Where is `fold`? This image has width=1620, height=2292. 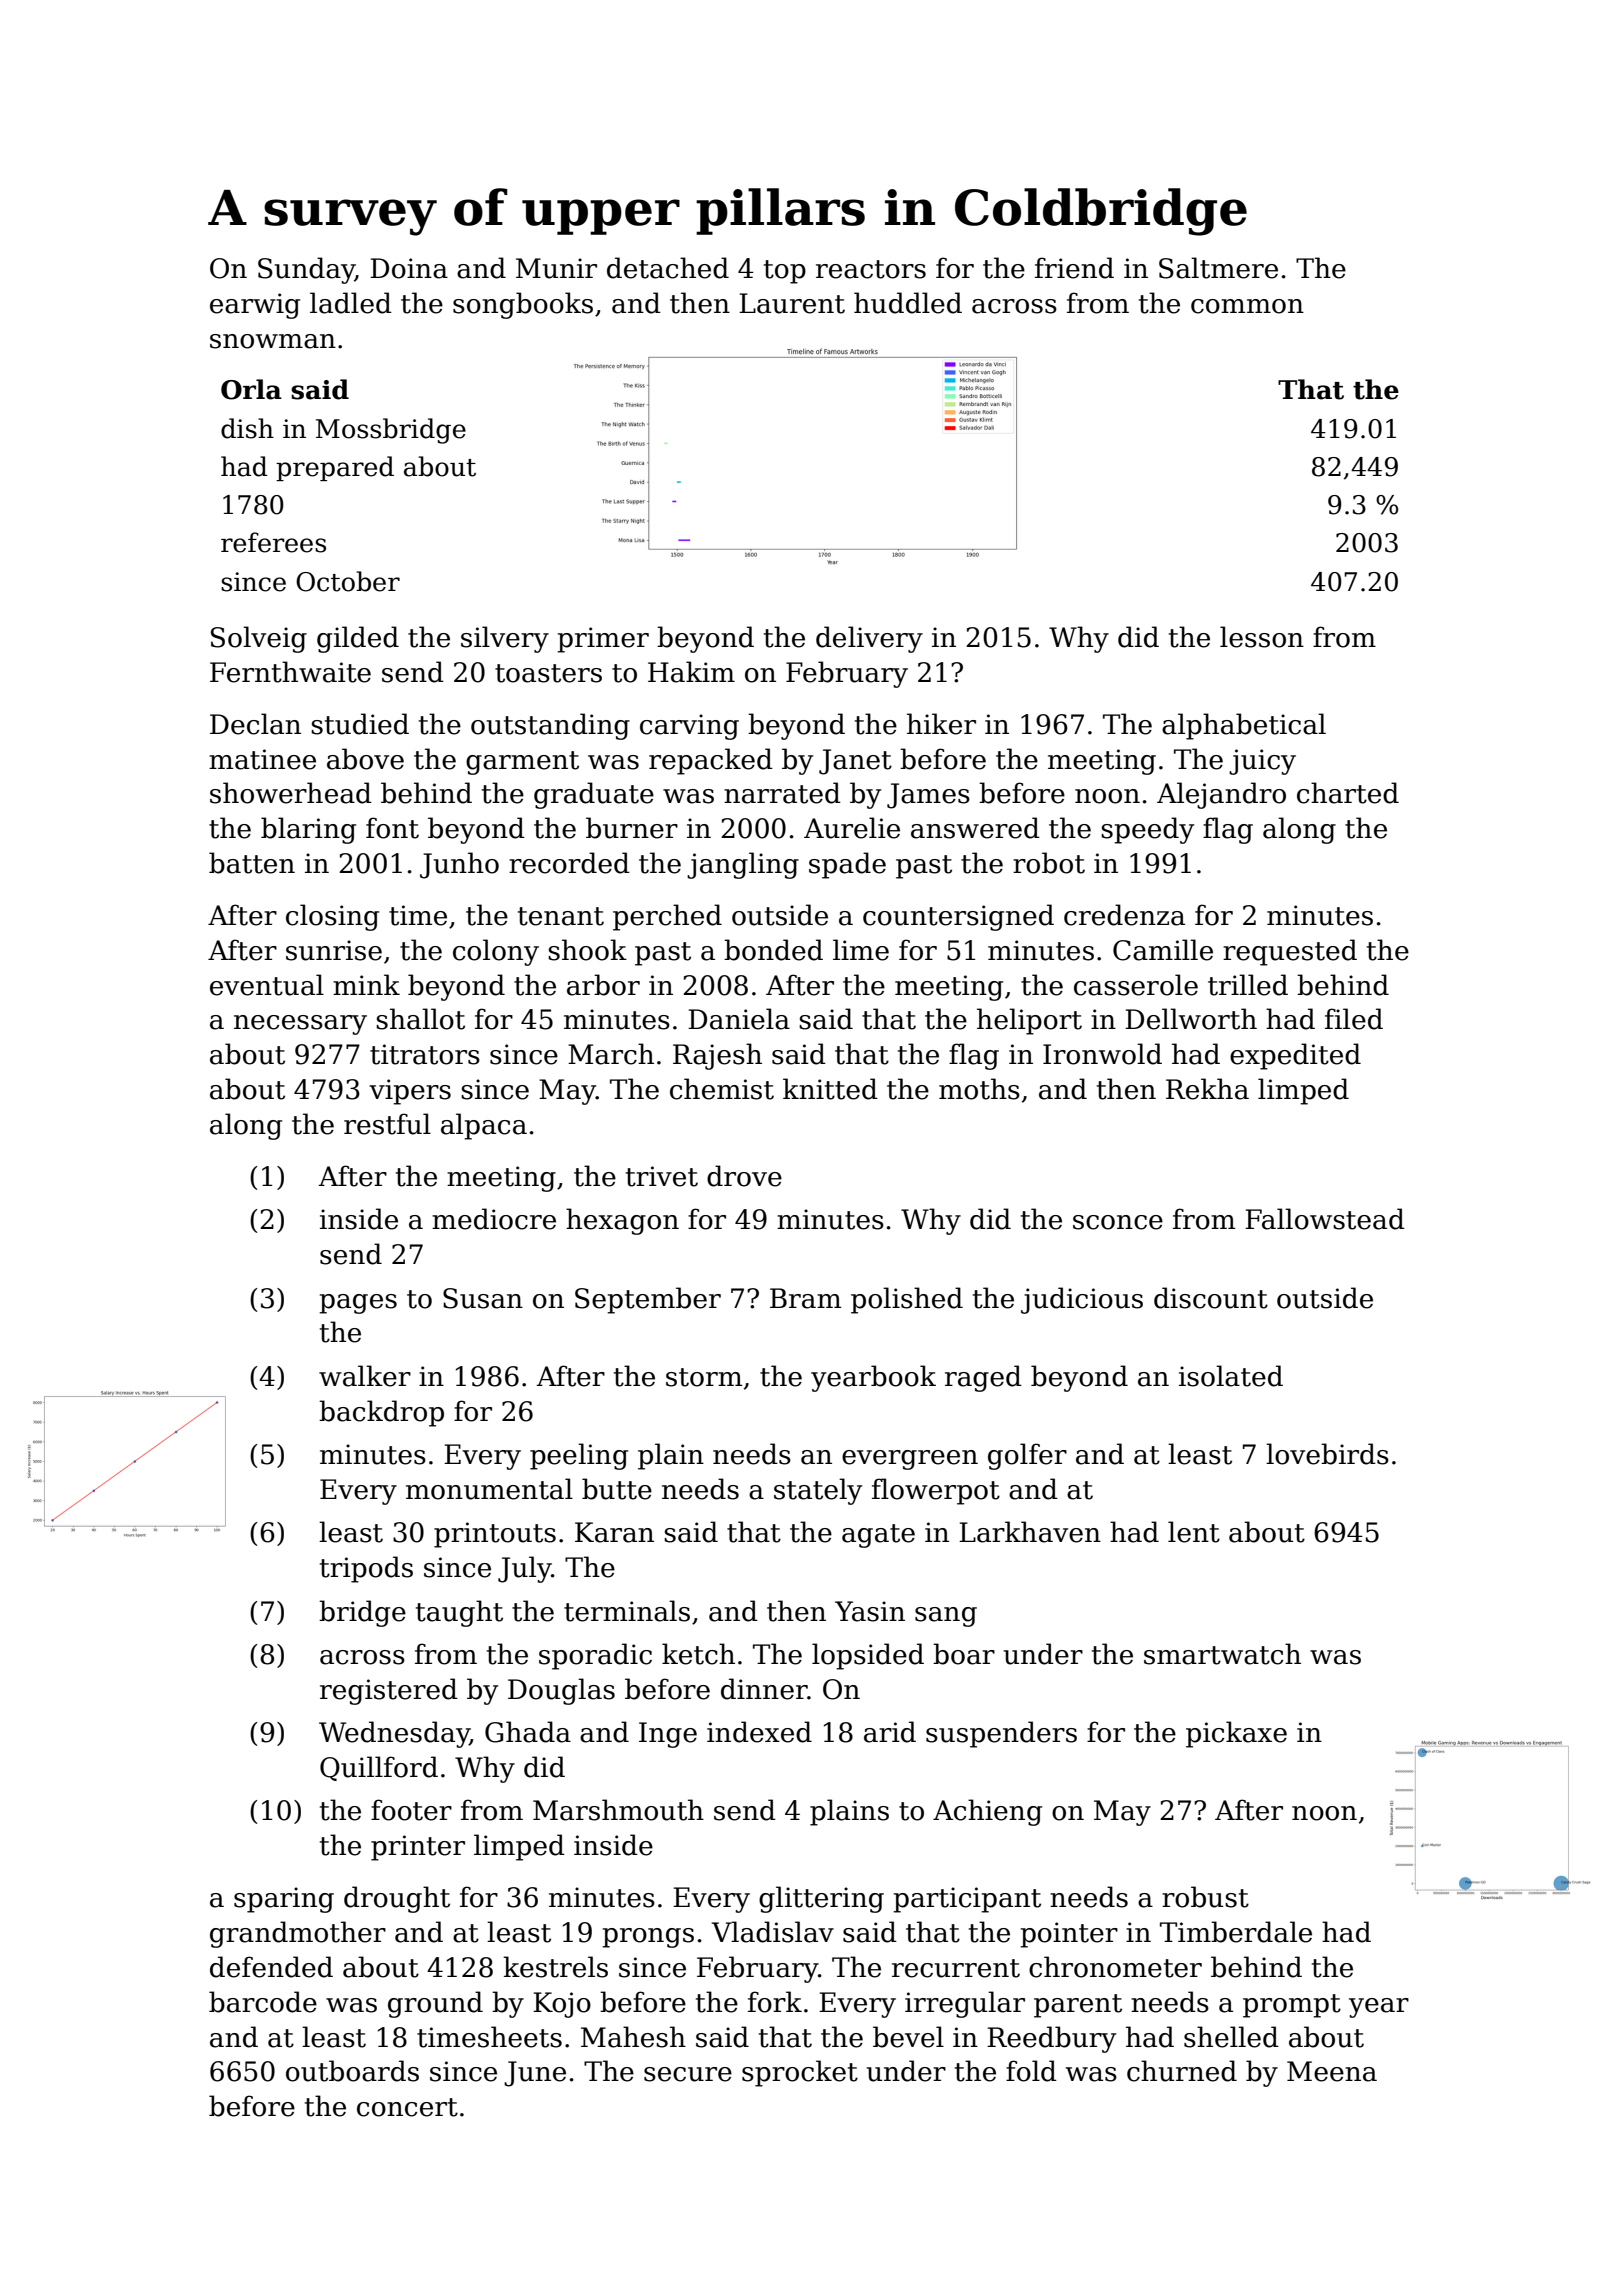
fold is located at coordinates (1031, 2071).
